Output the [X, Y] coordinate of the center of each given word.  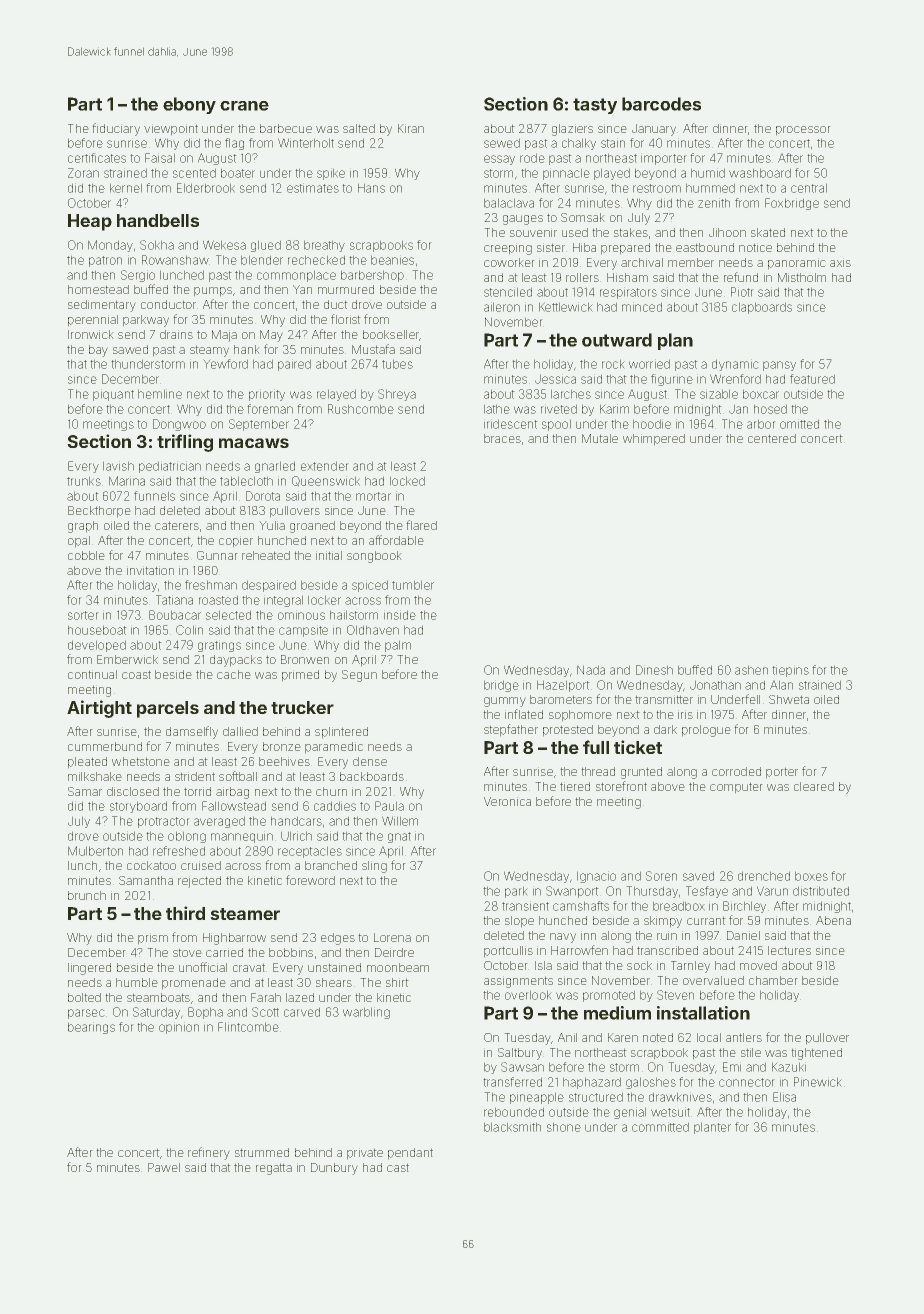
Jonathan [715, 685]
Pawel [164, 1167]
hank [247, 349]
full [596, 747]
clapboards [762, 308]
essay [499, 160]
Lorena [392, 937]
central [809, 188]
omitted [799, 424]
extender [325, 466]
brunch [87, 895]
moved [758, 965]
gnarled [275, 467]
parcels [168, 709]
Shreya [397, 395]
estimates [313, 188]
